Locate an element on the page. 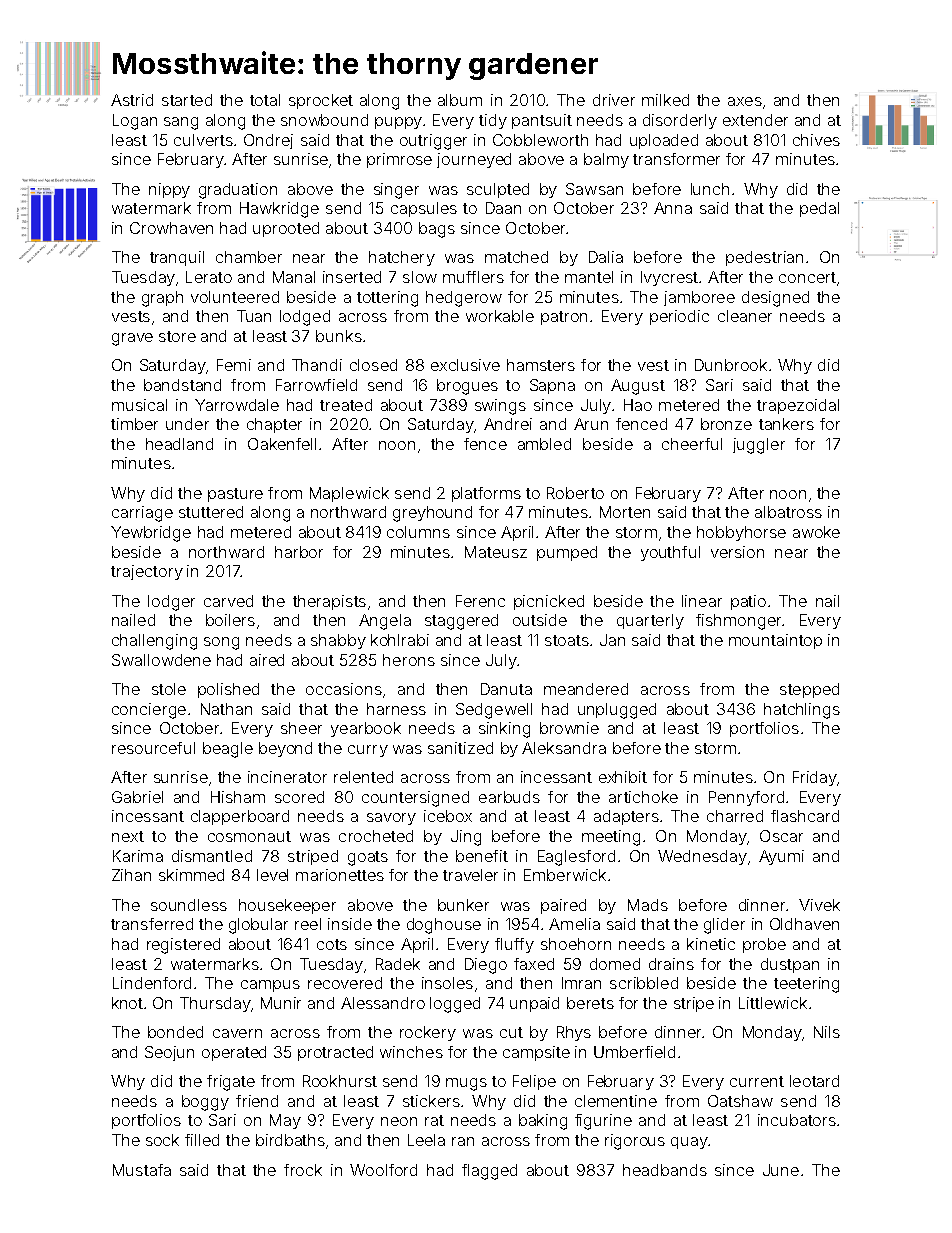 This document has height=1233, width=952. bags is located at coordinates (437, 230).
